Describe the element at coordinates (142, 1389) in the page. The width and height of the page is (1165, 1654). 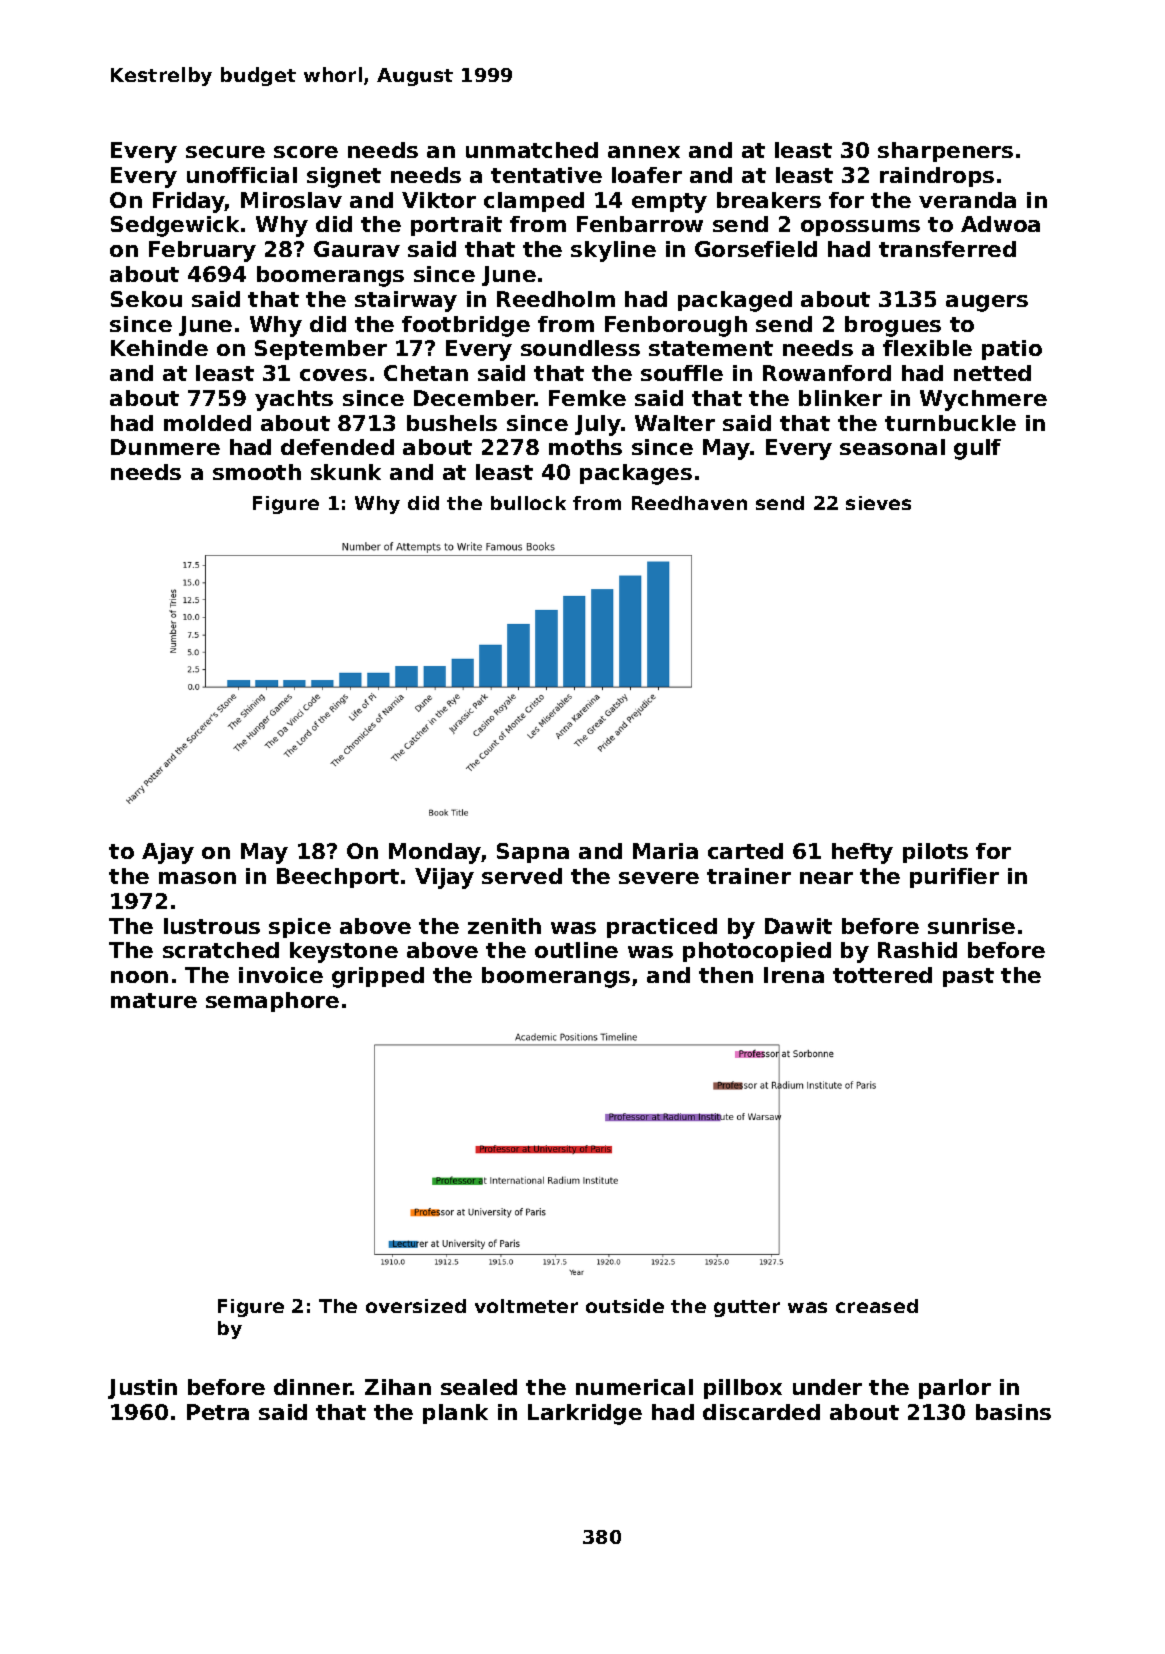
I see `Justin` at that location.
